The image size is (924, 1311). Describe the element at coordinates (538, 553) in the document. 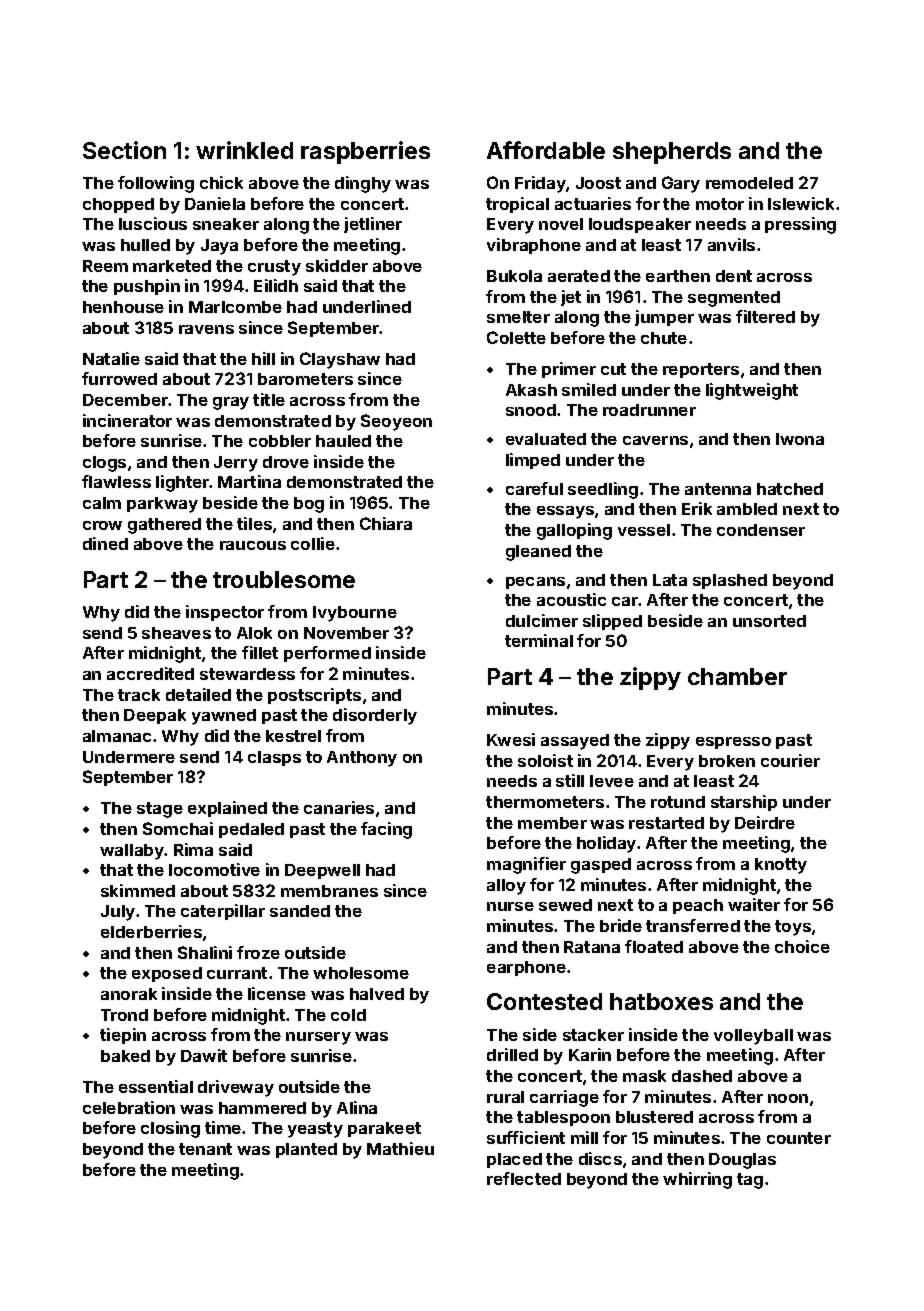

I see `gleaned` at that location.
